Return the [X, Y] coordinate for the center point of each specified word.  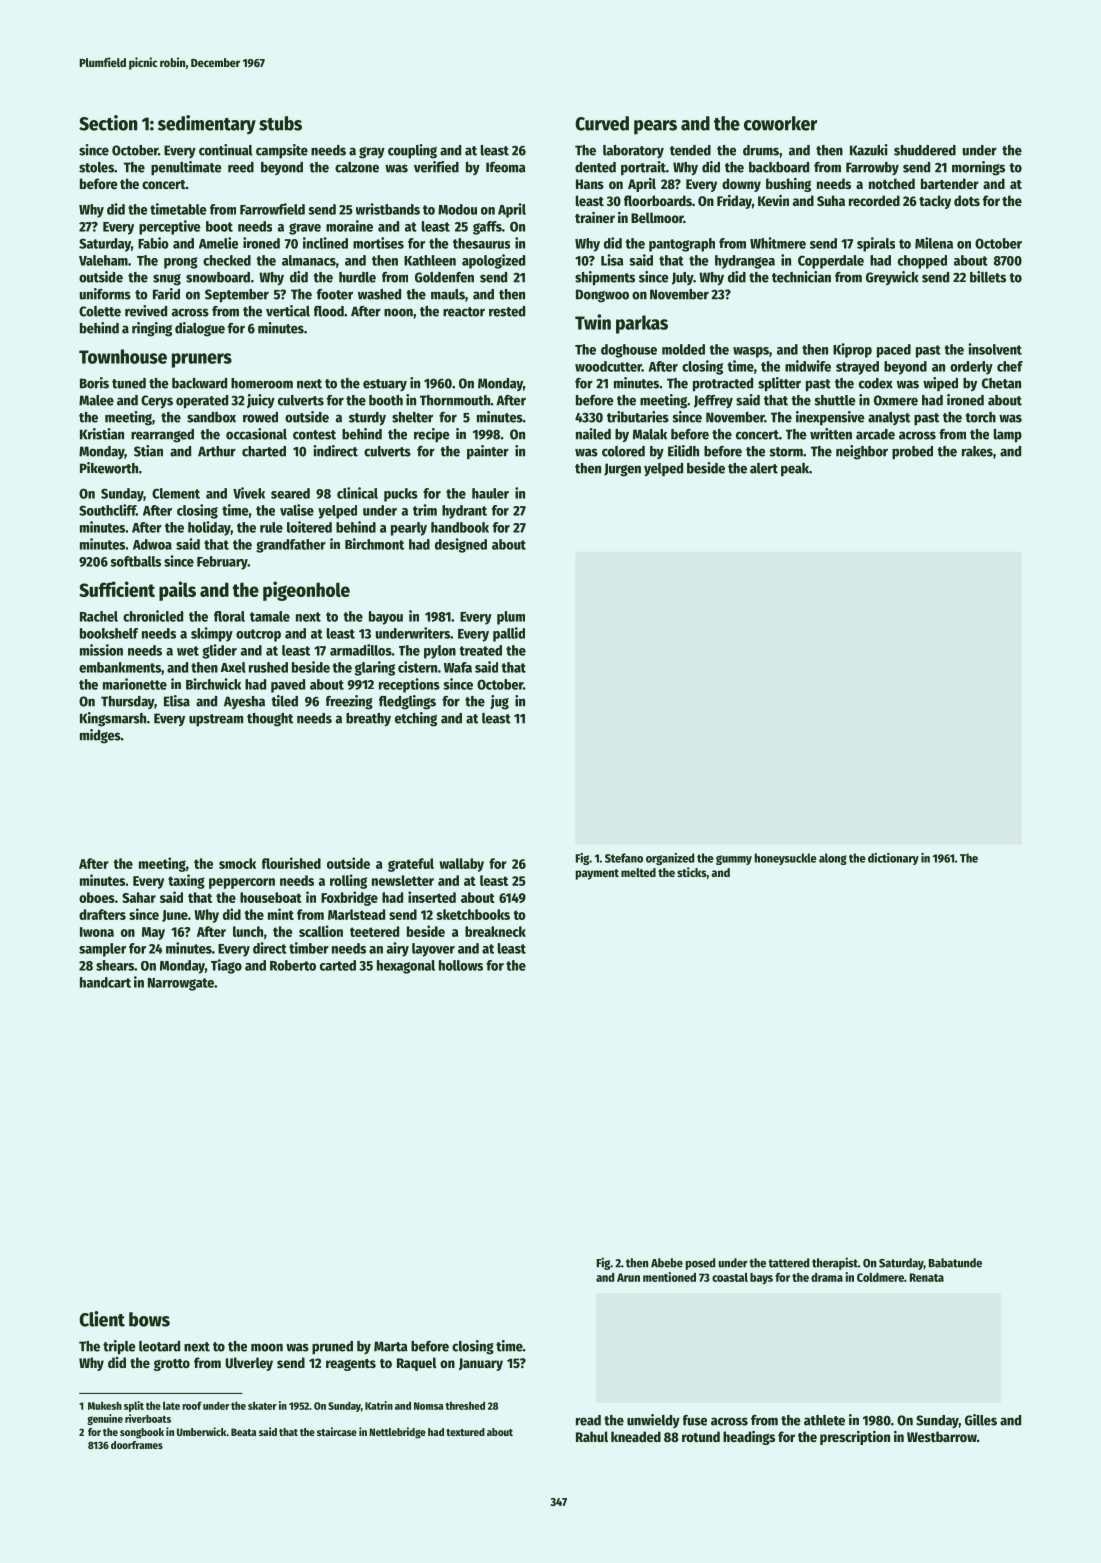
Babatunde [955, 1263]
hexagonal [406, 967]
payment [597, 874]
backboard [779, 167]
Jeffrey [713, 401]
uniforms [105, 294]
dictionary [893, 859]
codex [876, 383]
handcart [105, 982]
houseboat [271, 897]
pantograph [682, 245]
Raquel [417, 1364]
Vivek [249, 493]
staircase [337, 1431]
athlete [824, 1420]
